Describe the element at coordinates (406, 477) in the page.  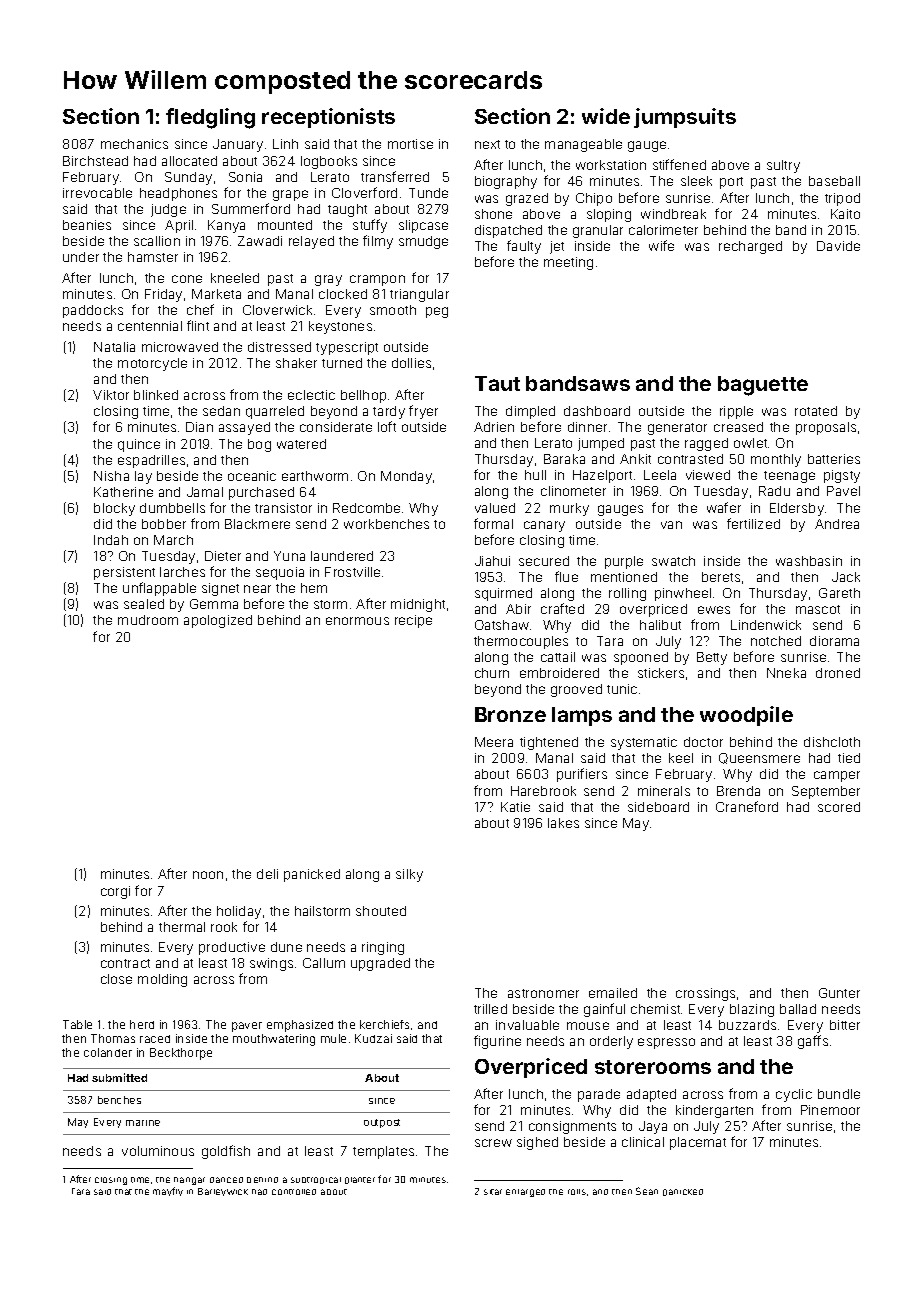
I see `Monday` at that location.
